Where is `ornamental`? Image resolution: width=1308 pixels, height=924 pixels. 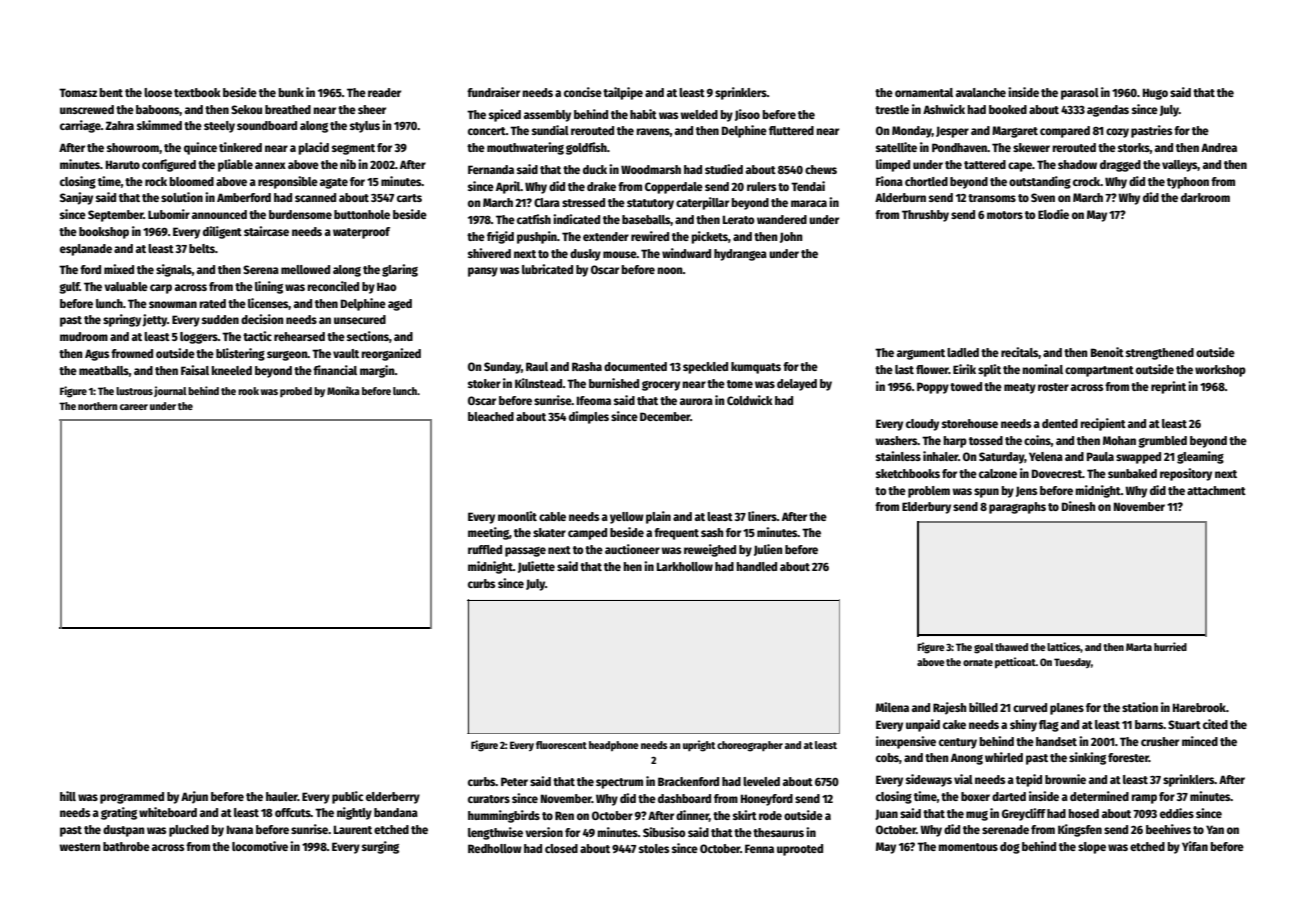 ornamental is located at coordinates (924, 92).
